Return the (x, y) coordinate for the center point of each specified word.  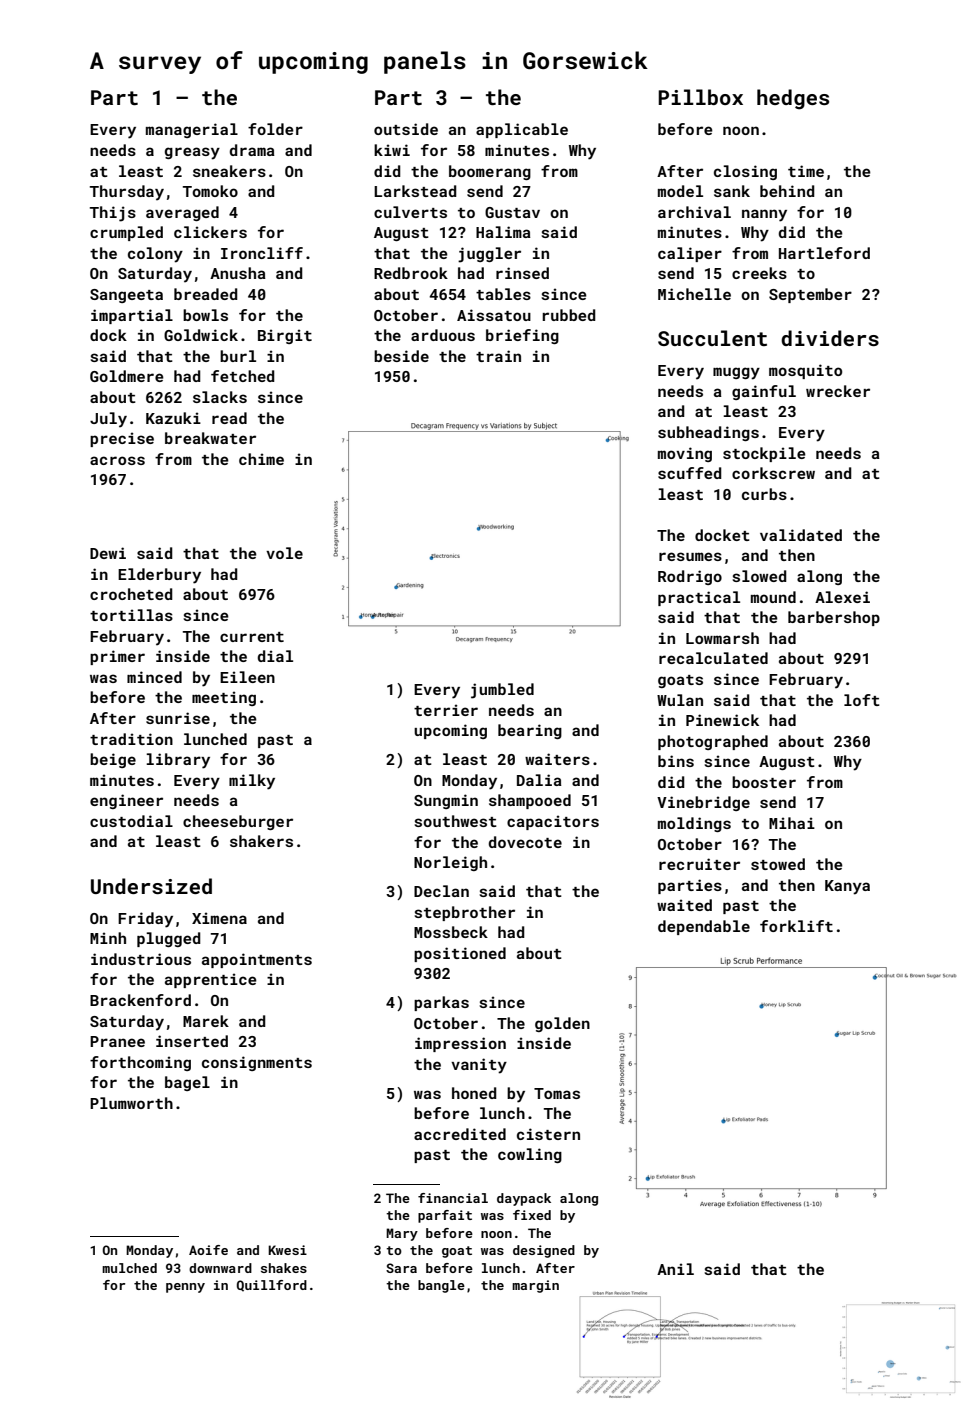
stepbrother (464, 913)
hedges (793, 99)
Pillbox (700, 97)
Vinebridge (703, 803)
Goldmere (127, 376)
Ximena (219, 918)
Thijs (113, 214)
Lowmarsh (722, 638)
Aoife (208, 1250)
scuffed (690, 473)
